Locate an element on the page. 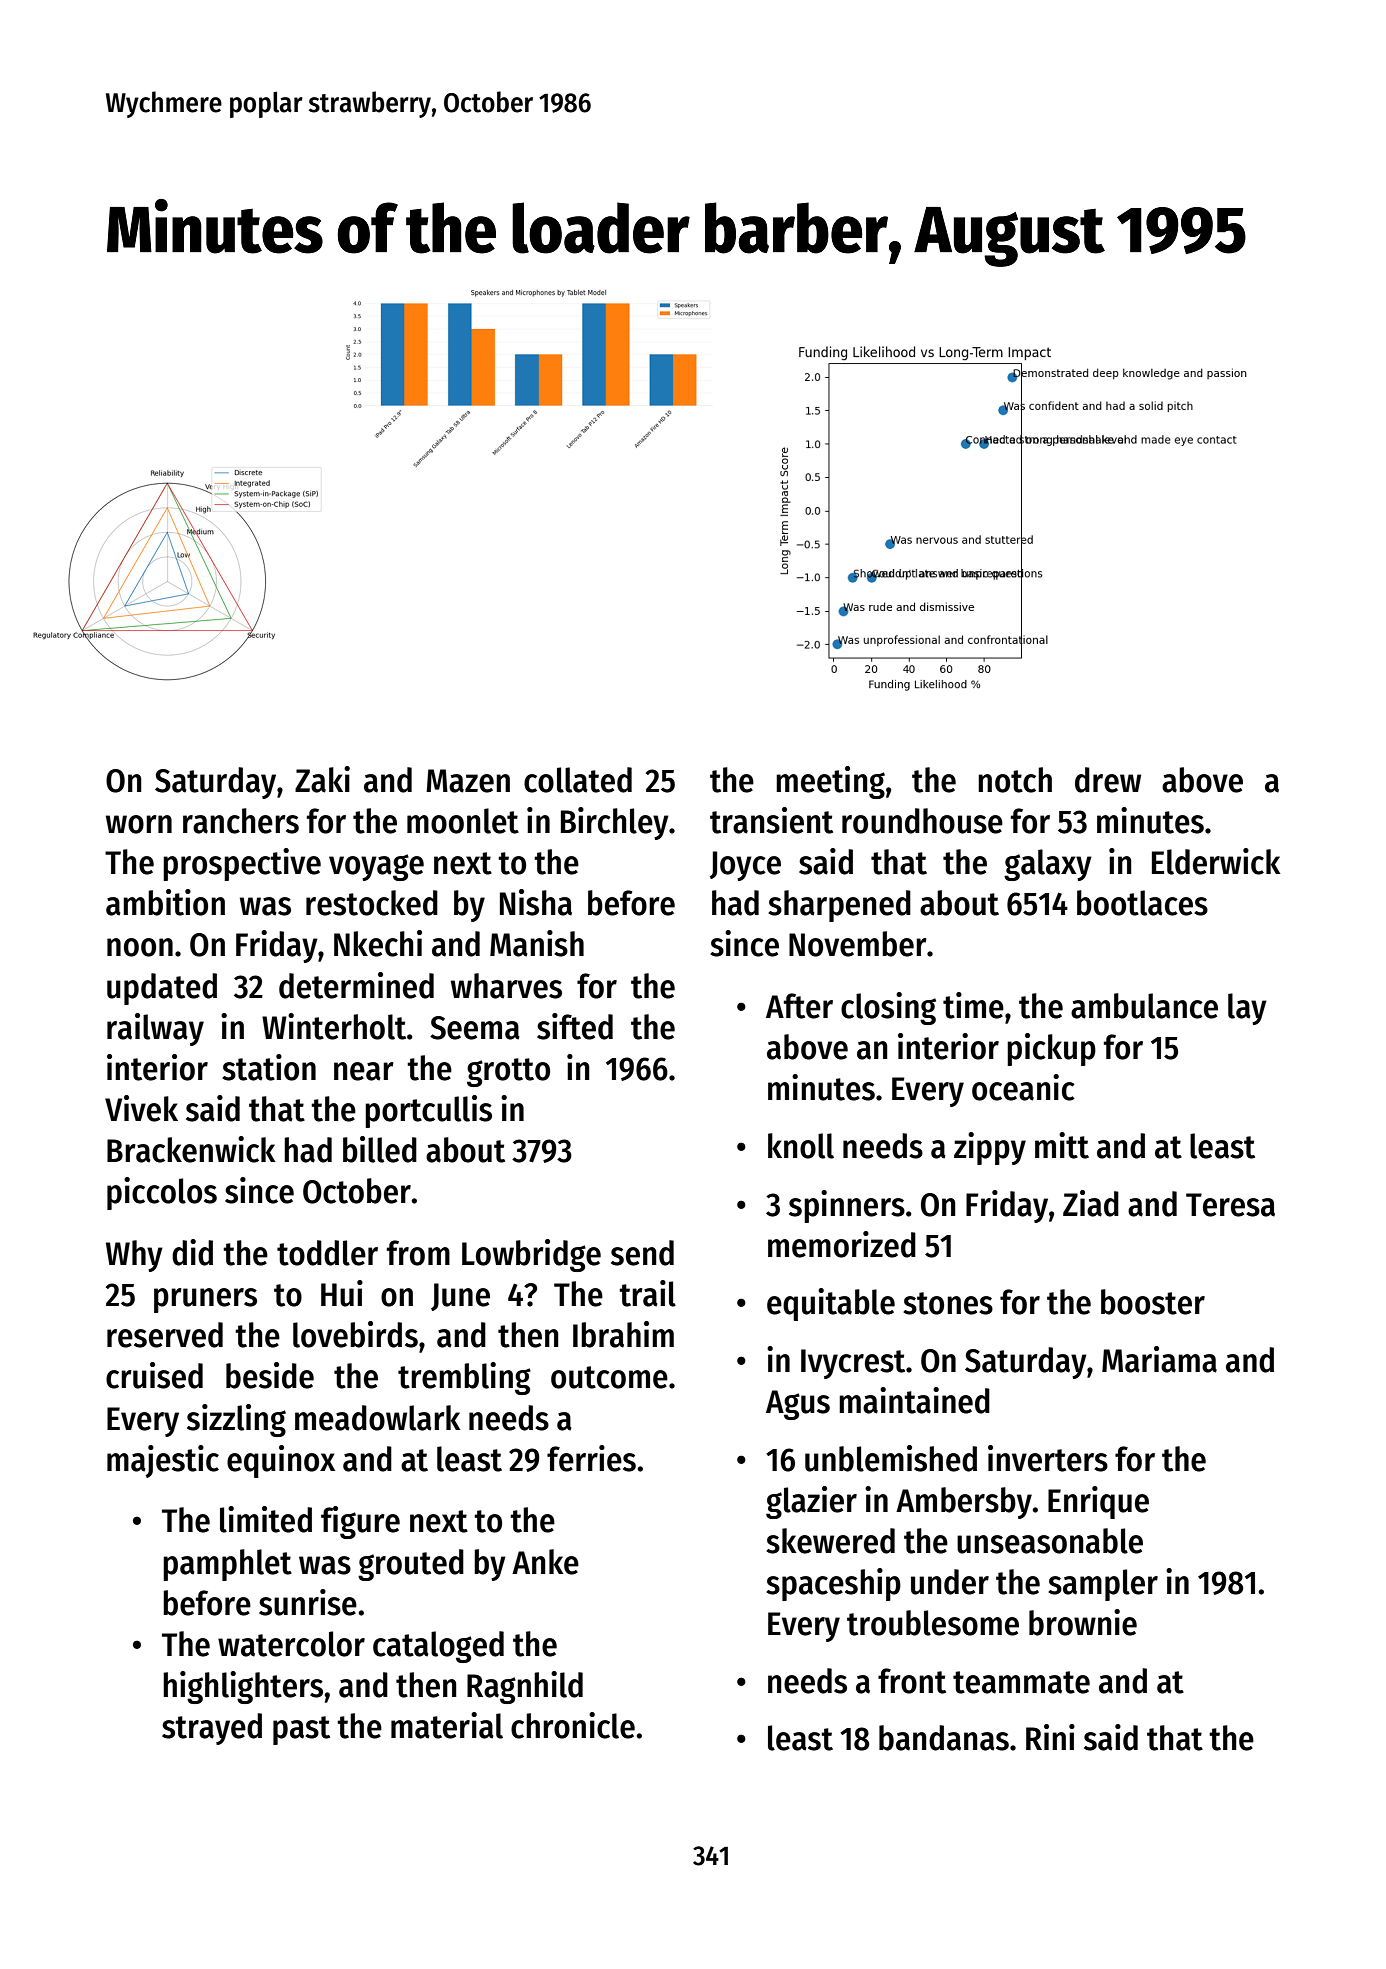 Image resolution: width=1386 pixels, height=1969 pixels. bootlaces is located at coordinates (1142, 903).
